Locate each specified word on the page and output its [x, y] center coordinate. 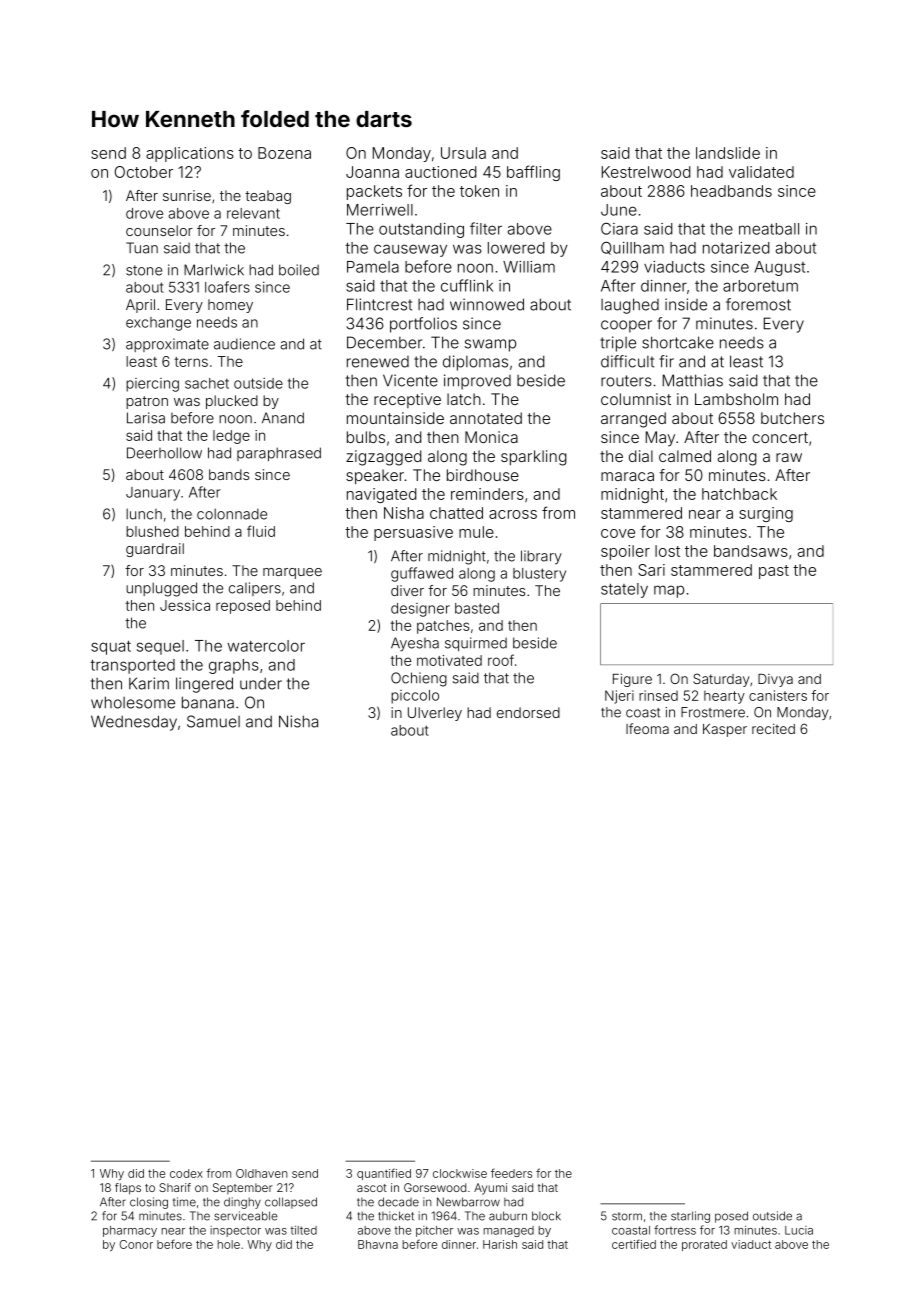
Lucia [799, 1230]
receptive [407, 400]
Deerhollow [164, 453]
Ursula [463, 153]
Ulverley [435, 714]
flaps [128, 1189]
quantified [384, 1174]
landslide [728, 153]
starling [690, 1217]
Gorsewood [435, 1187]
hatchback [739, 494]
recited [773, 728]
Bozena [284, 153]
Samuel [213, 721]
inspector [235, 1231]
